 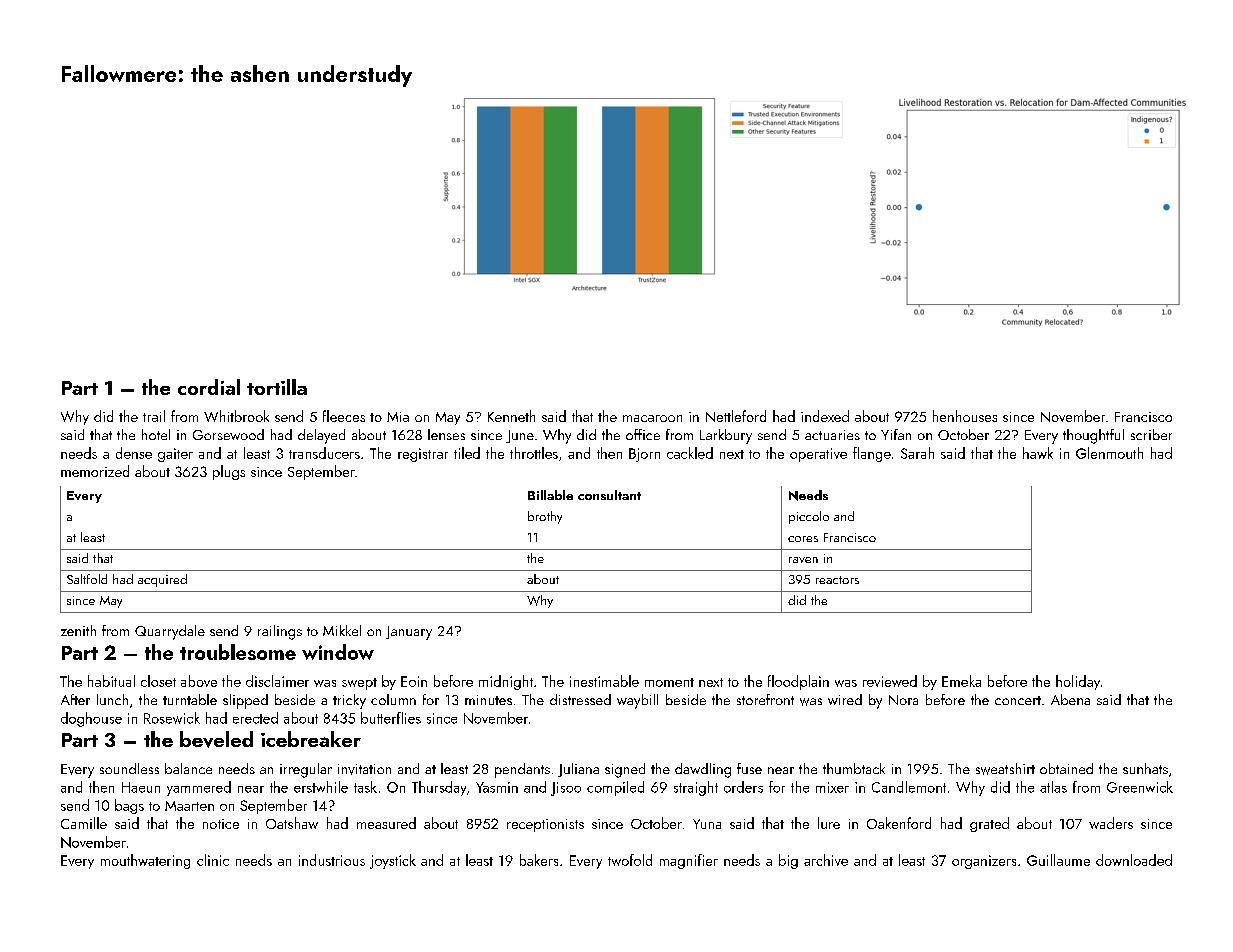 What do you see at coordinates (539, 860) in the screenshot?
I see `bakers` at bounding box center [539, 860].
